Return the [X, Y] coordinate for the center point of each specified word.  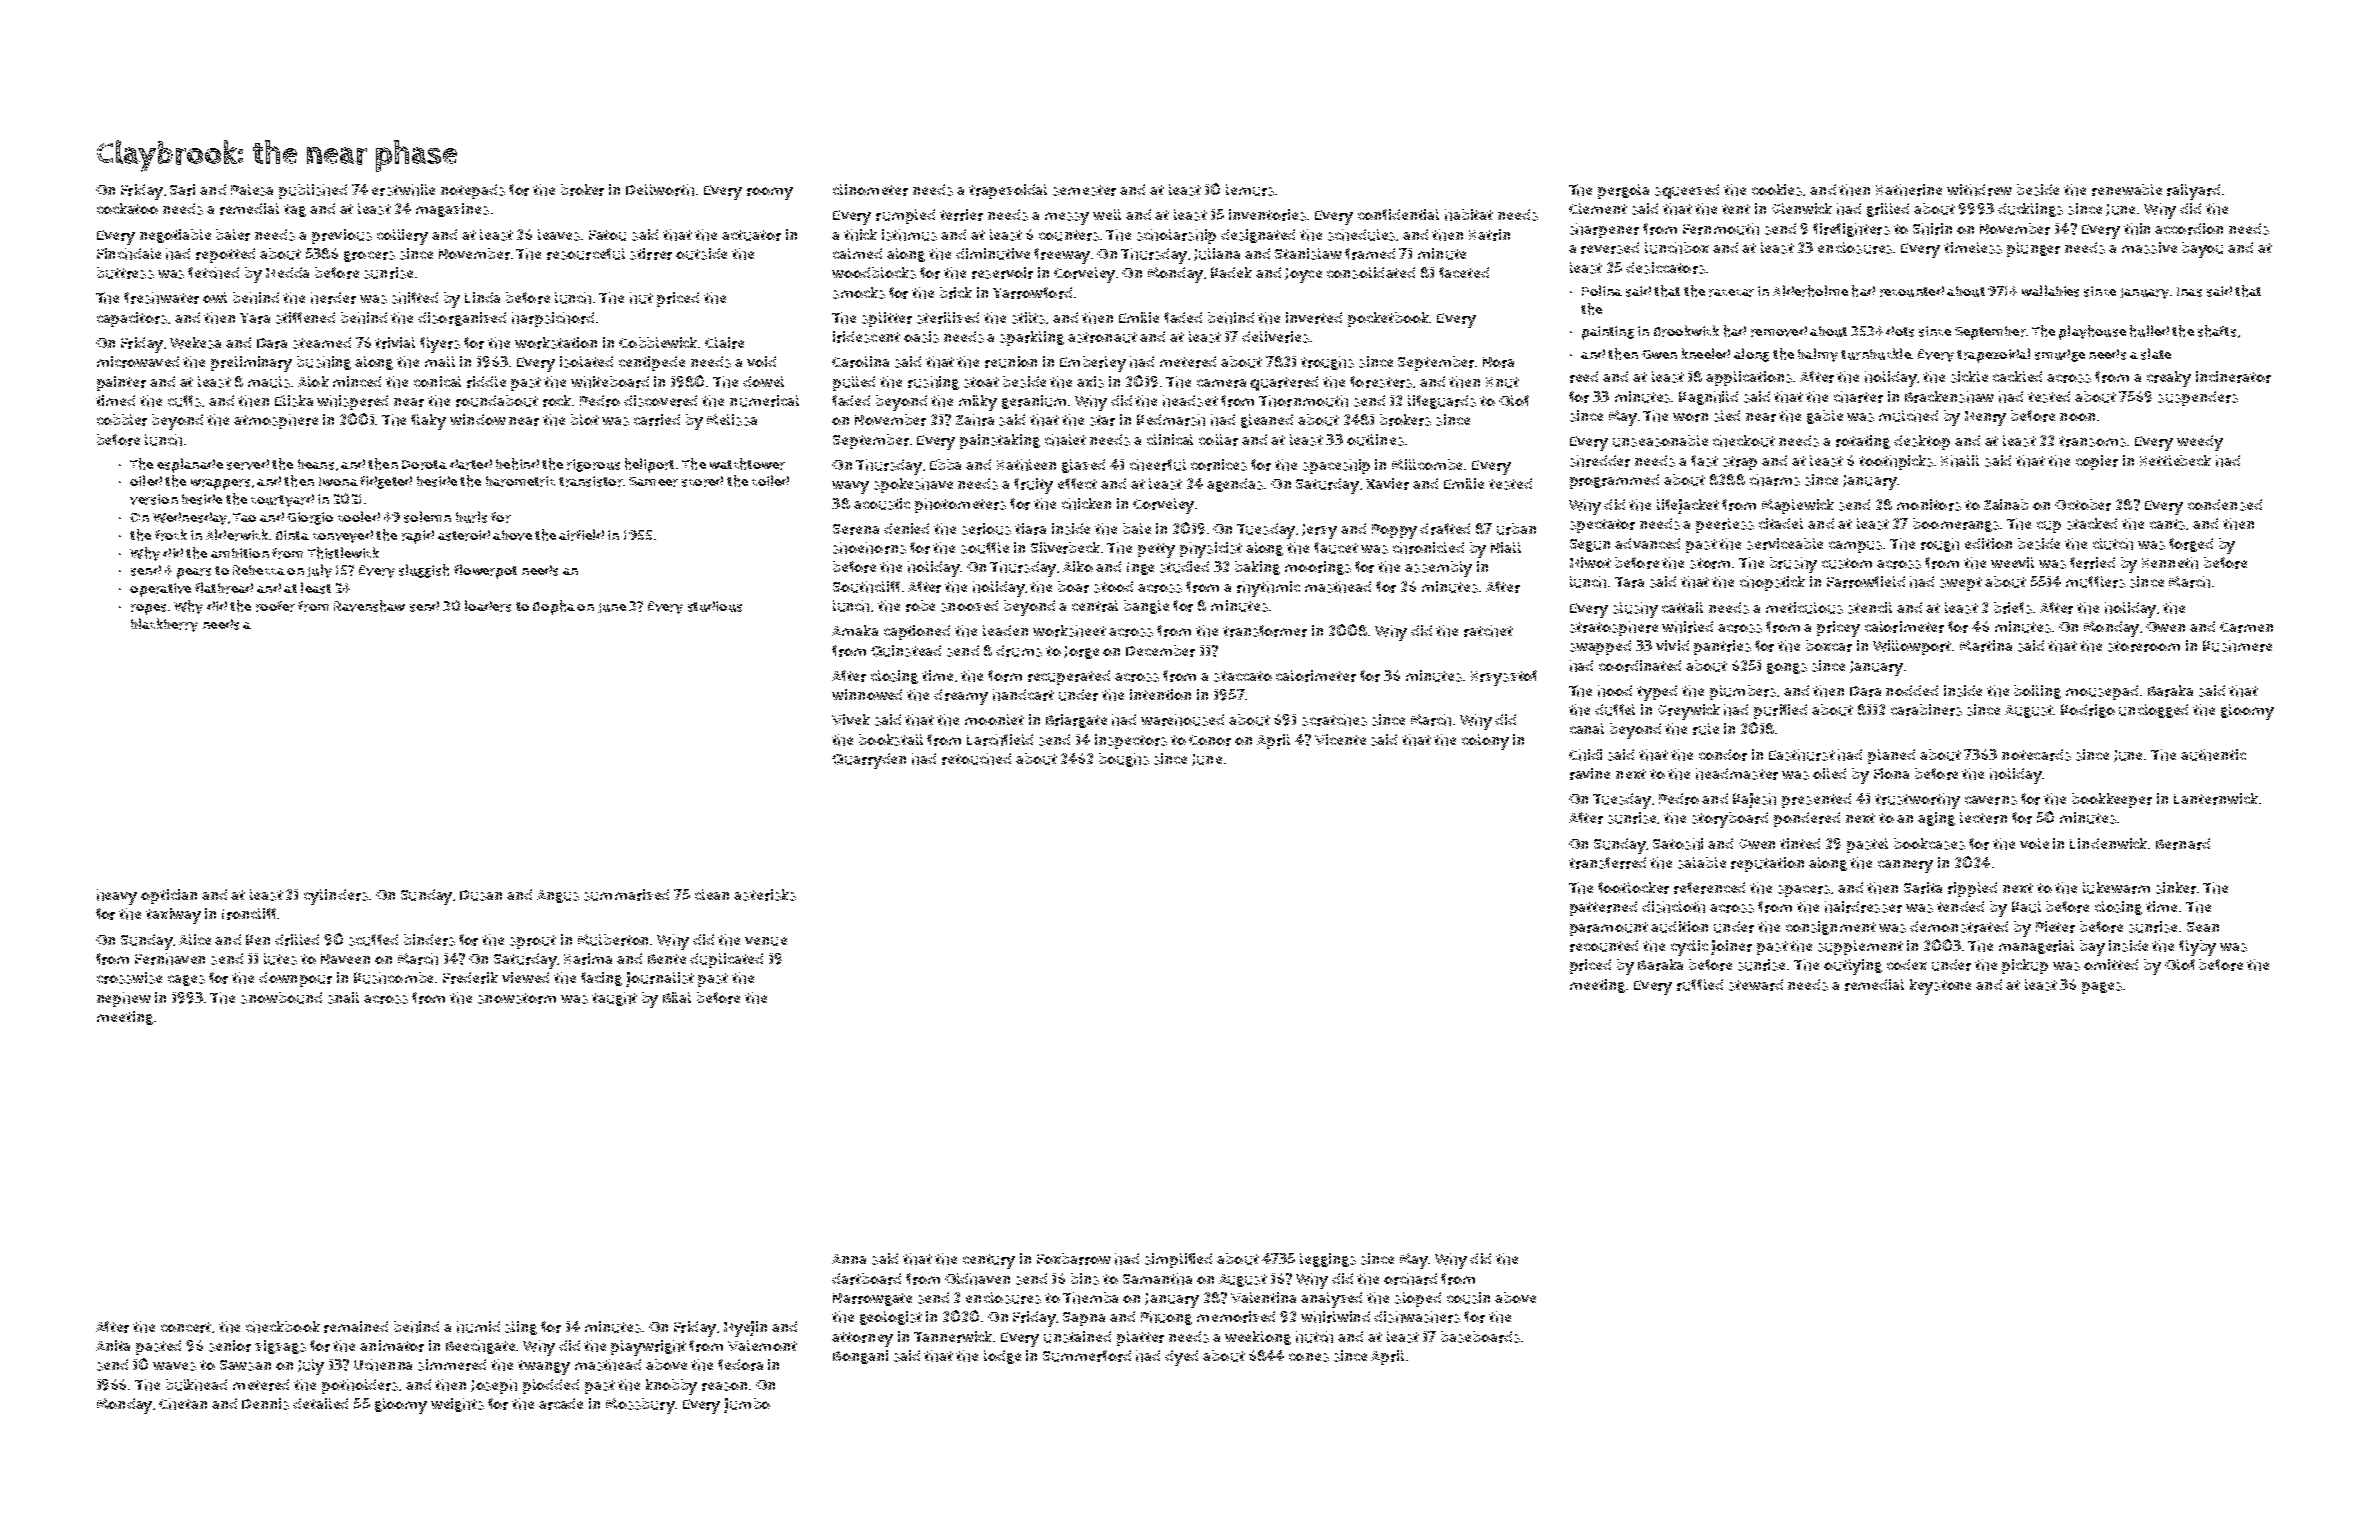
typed [1657, 693]
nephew [124, 999]
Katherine [1909, 190]
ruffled [1700, 985]
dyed [1181, 1358]
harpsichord [553, 319]
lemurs [1250, 190]
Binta [292, 535]
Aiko [1078, 566]
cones [1309, 1357]
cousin [1468, 1298]
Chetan [183, 1404]
